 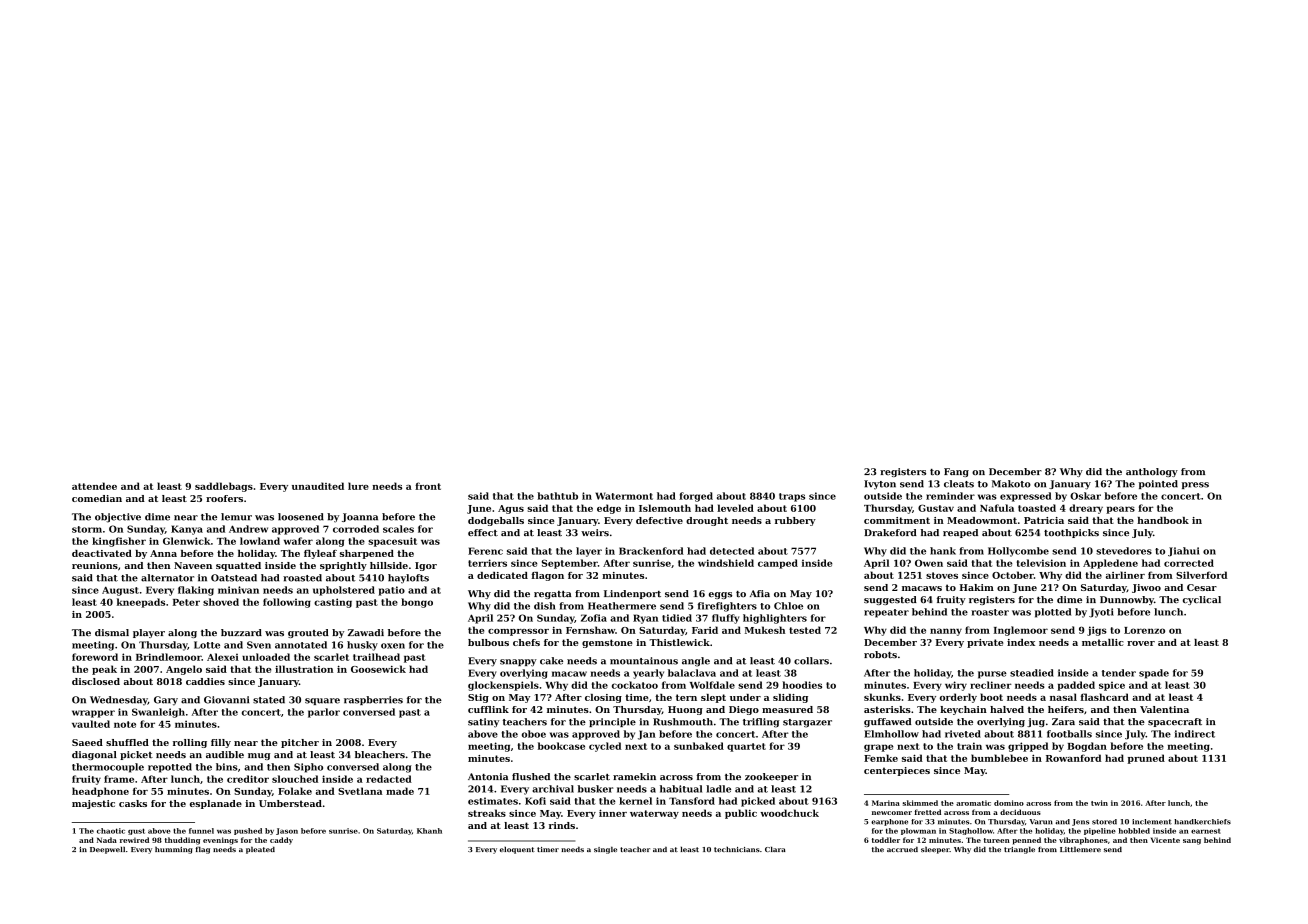 I want to click on padded, so click(x=1076, y=686).
